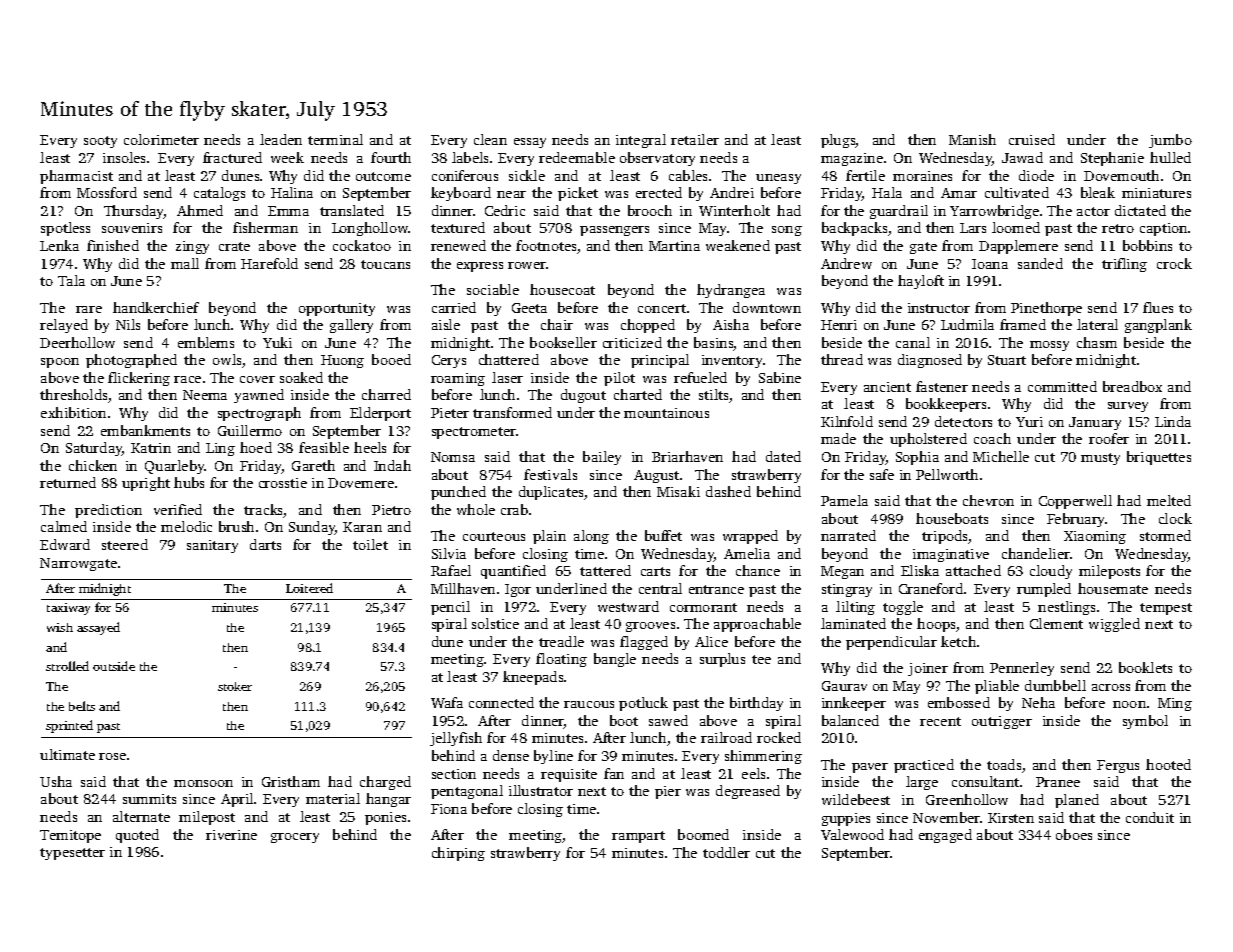 This image has width=1233, height=952. I want to click on sooty, so click(100, 142).
